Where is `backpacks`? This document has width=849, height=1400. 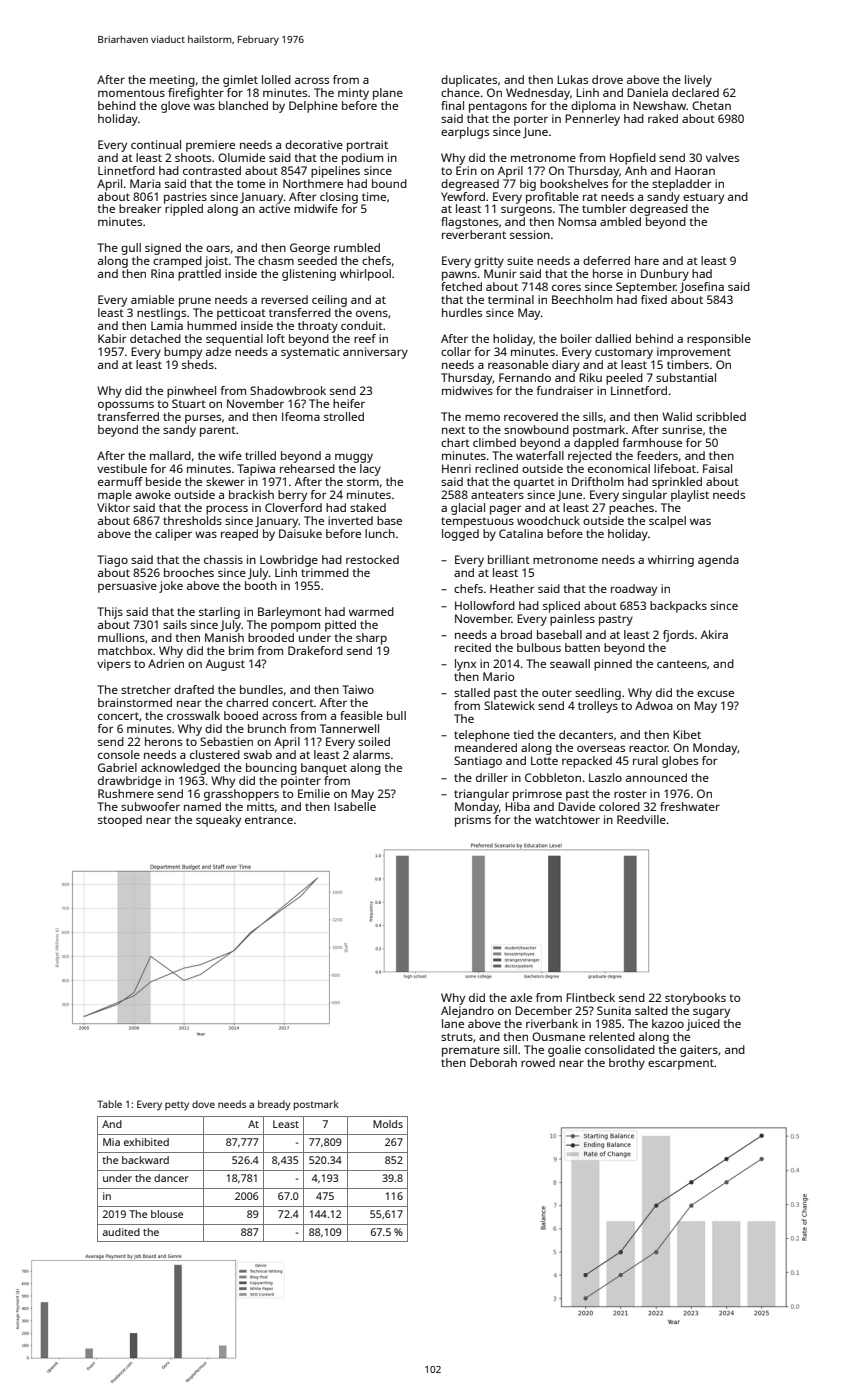 backpacks is located at coordinates (678, 607).
